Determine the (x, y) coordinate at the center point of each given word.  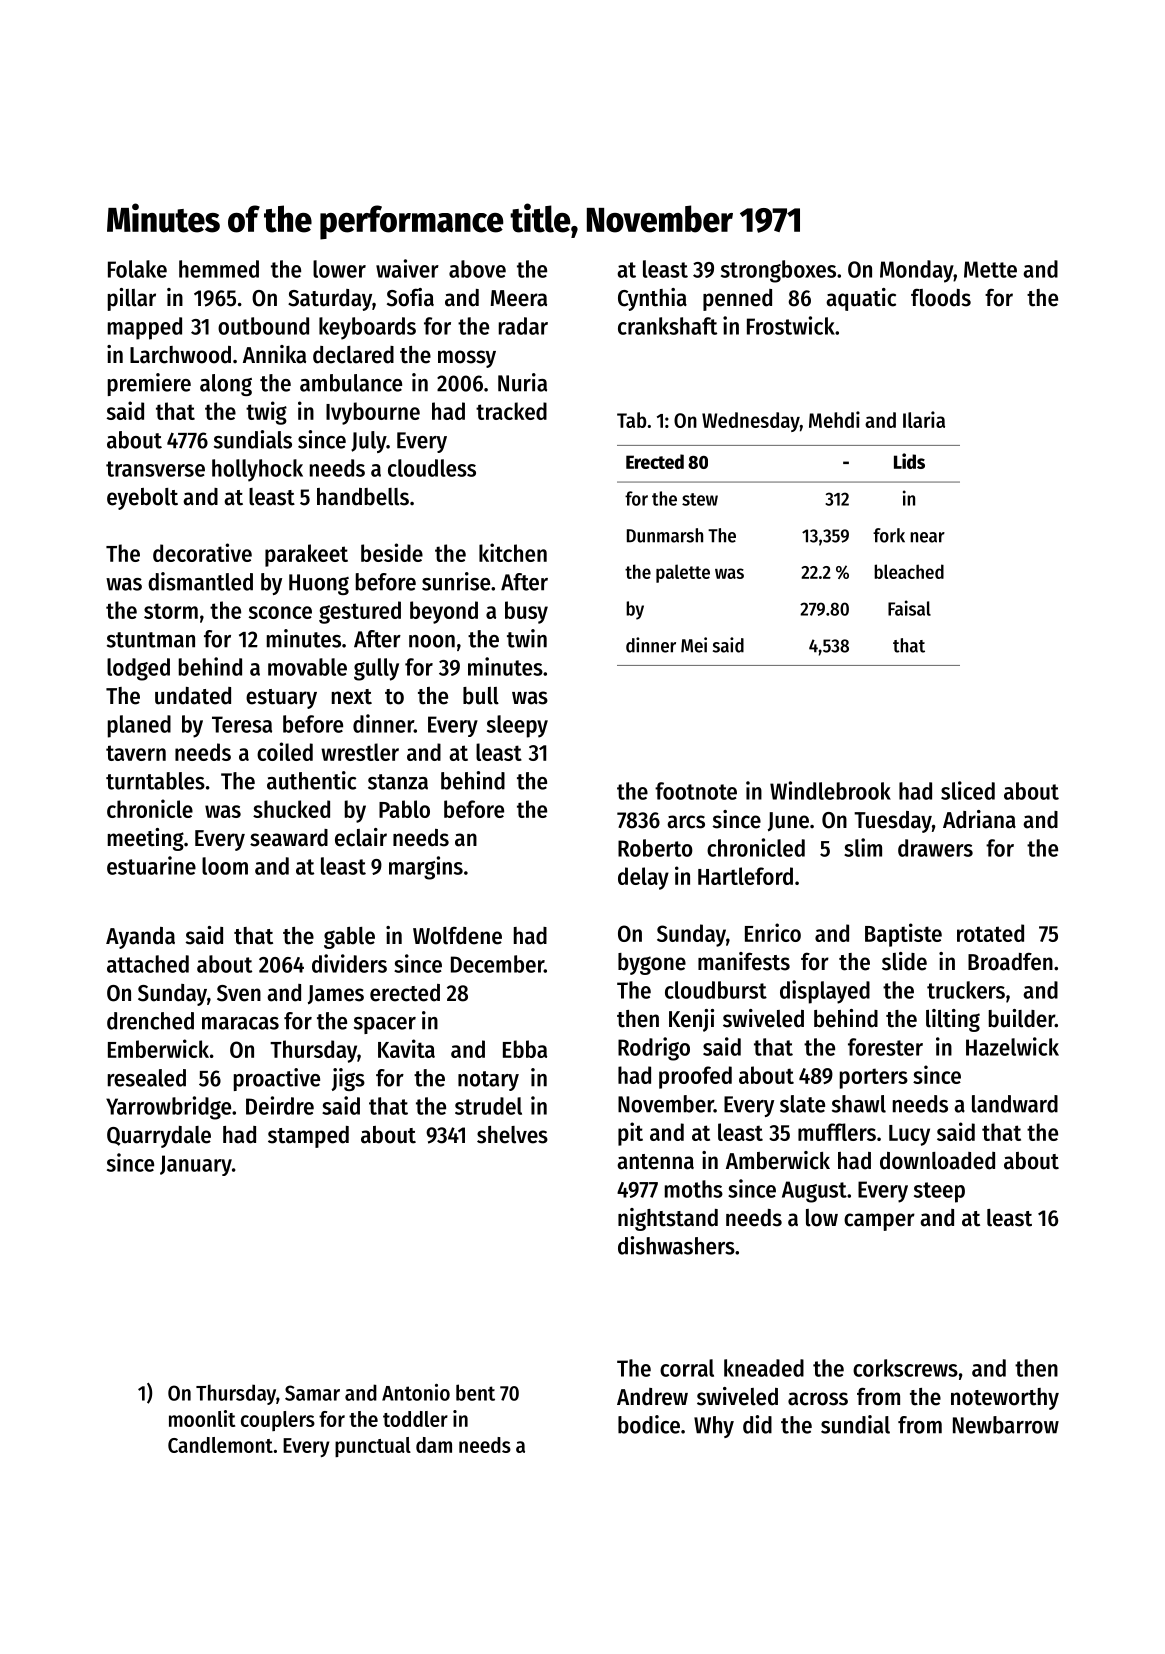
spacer (385, 1025)
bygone (652, 964)
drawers (935, 848)
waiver (407, 268)
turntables (155, 781)
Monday (917, 271)
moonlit (202, 1418)
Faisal (909, 608)
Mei (694, 645)
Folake (137, 269)
